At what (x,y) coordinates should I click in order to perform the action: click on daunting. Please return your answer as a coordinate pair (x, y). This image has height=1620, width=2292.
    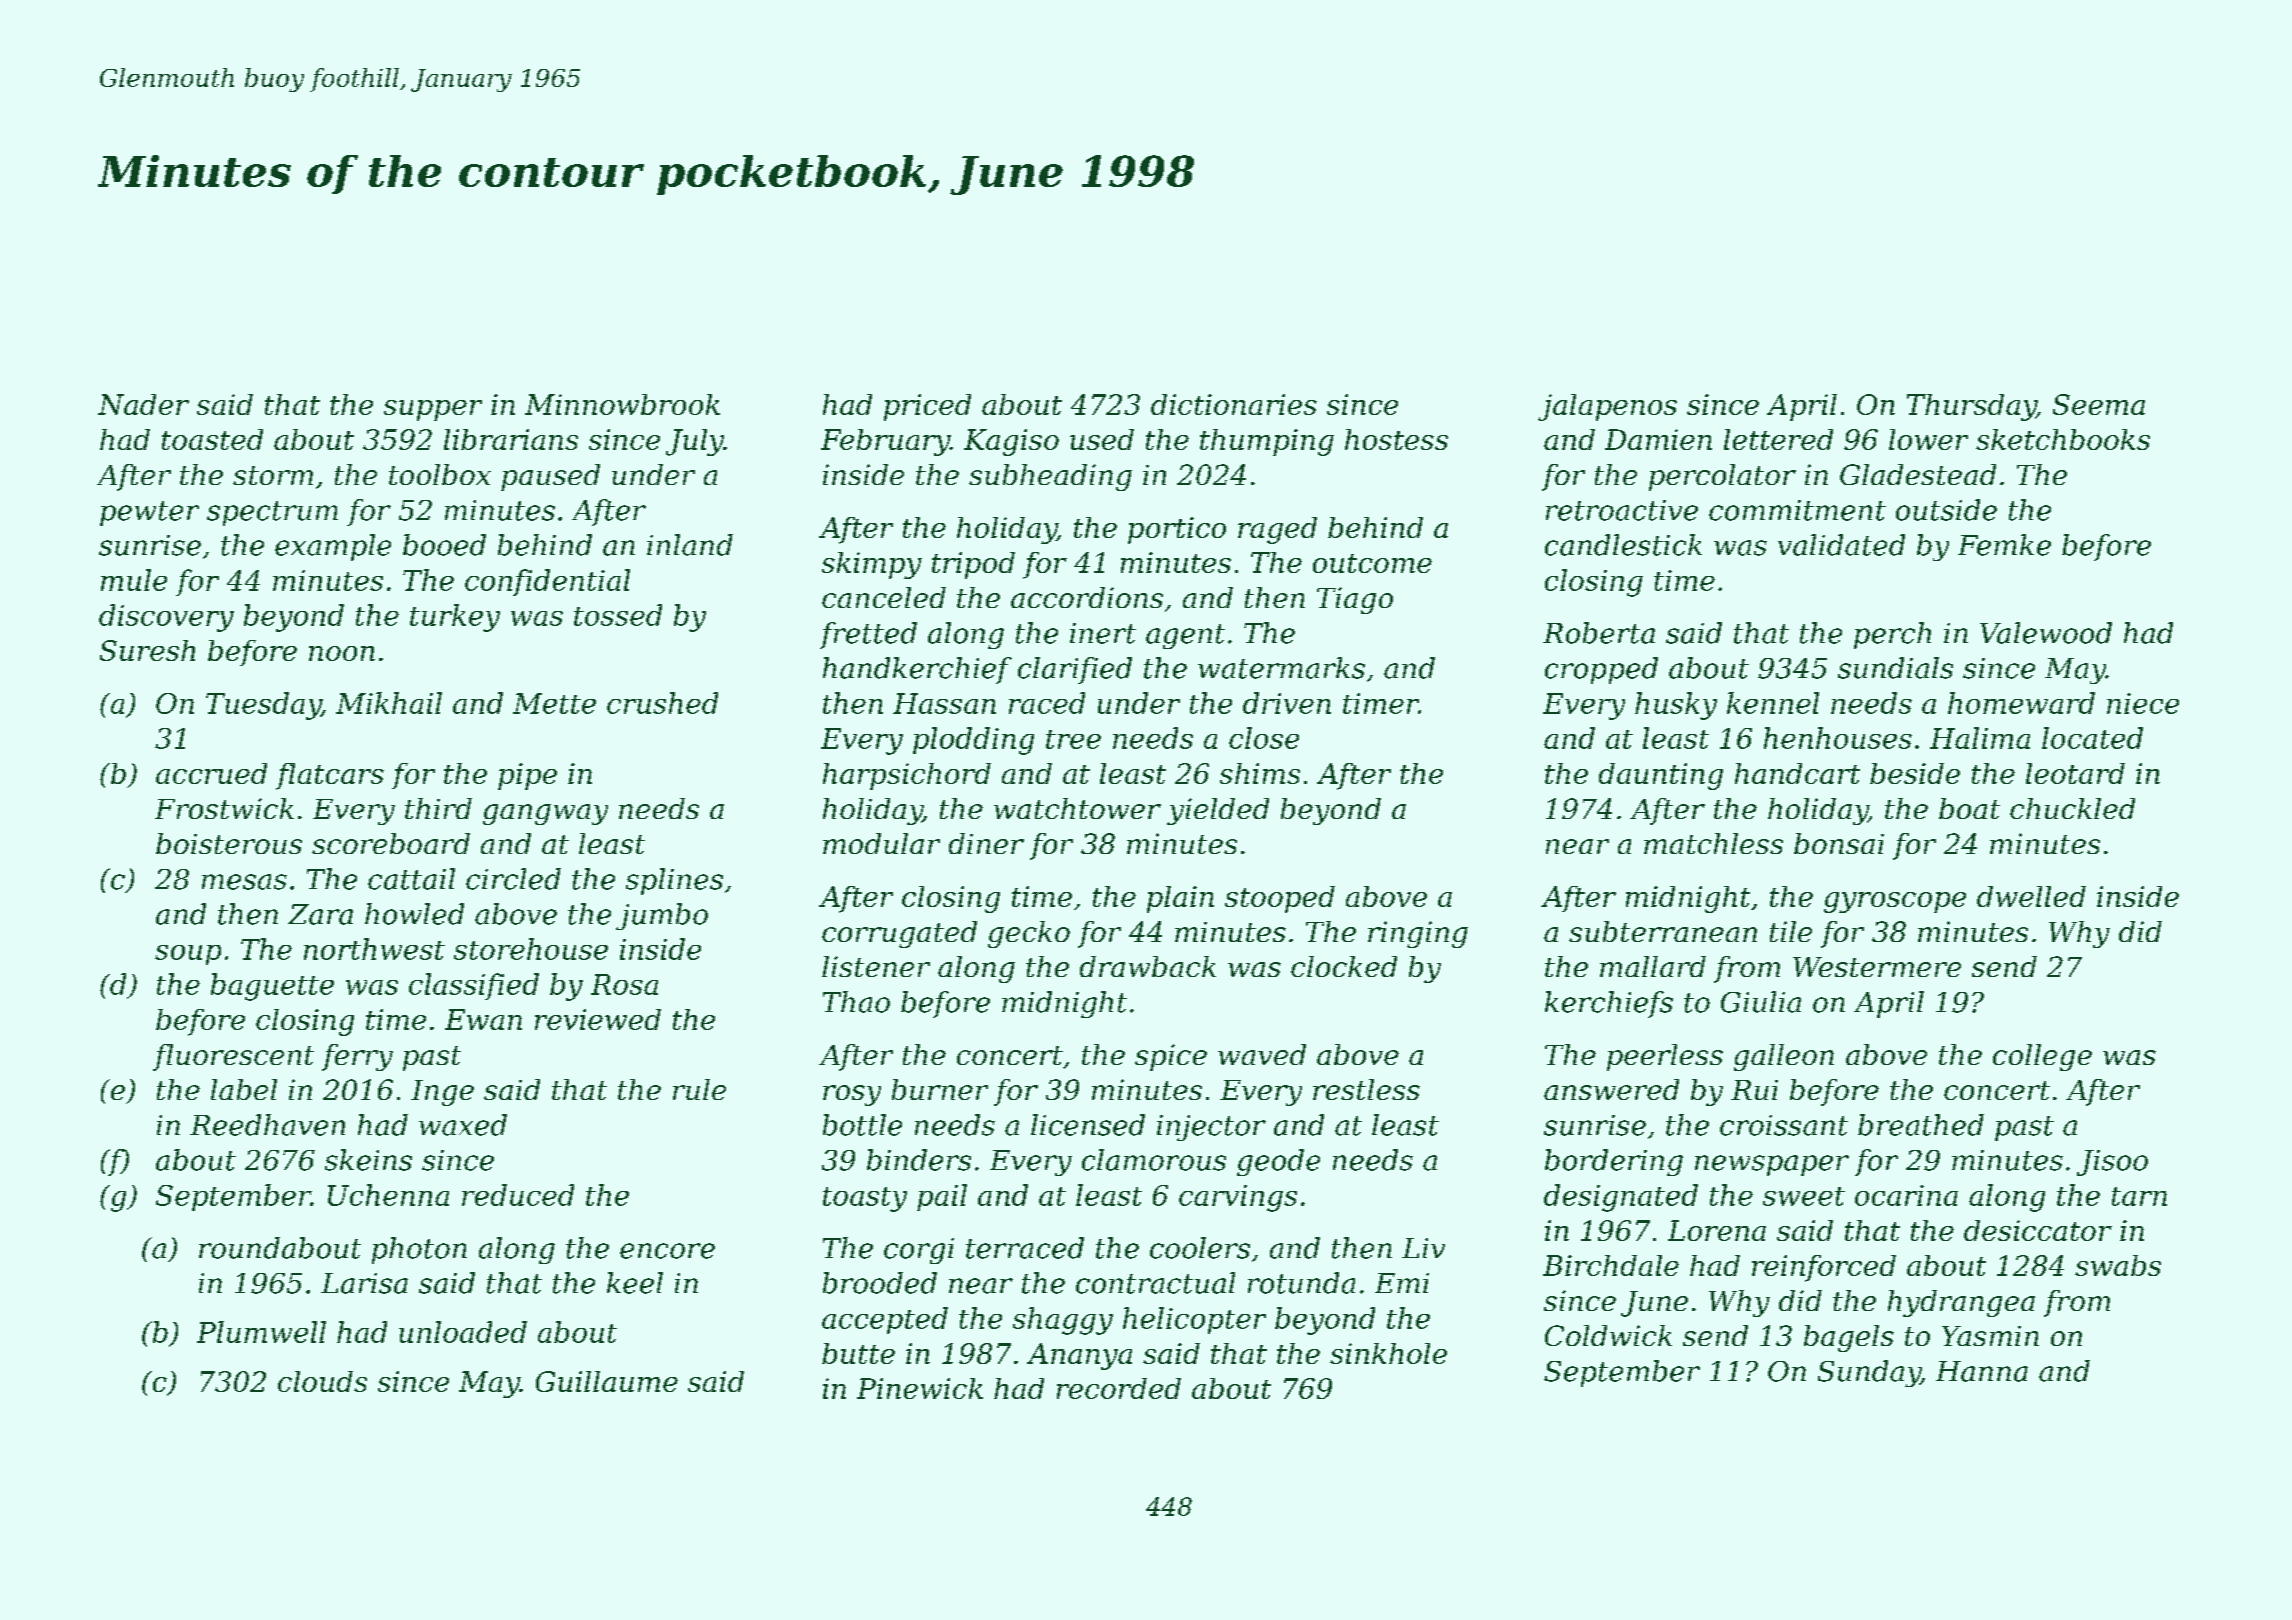
    Looking at the image, I should click on (1661, 776).
